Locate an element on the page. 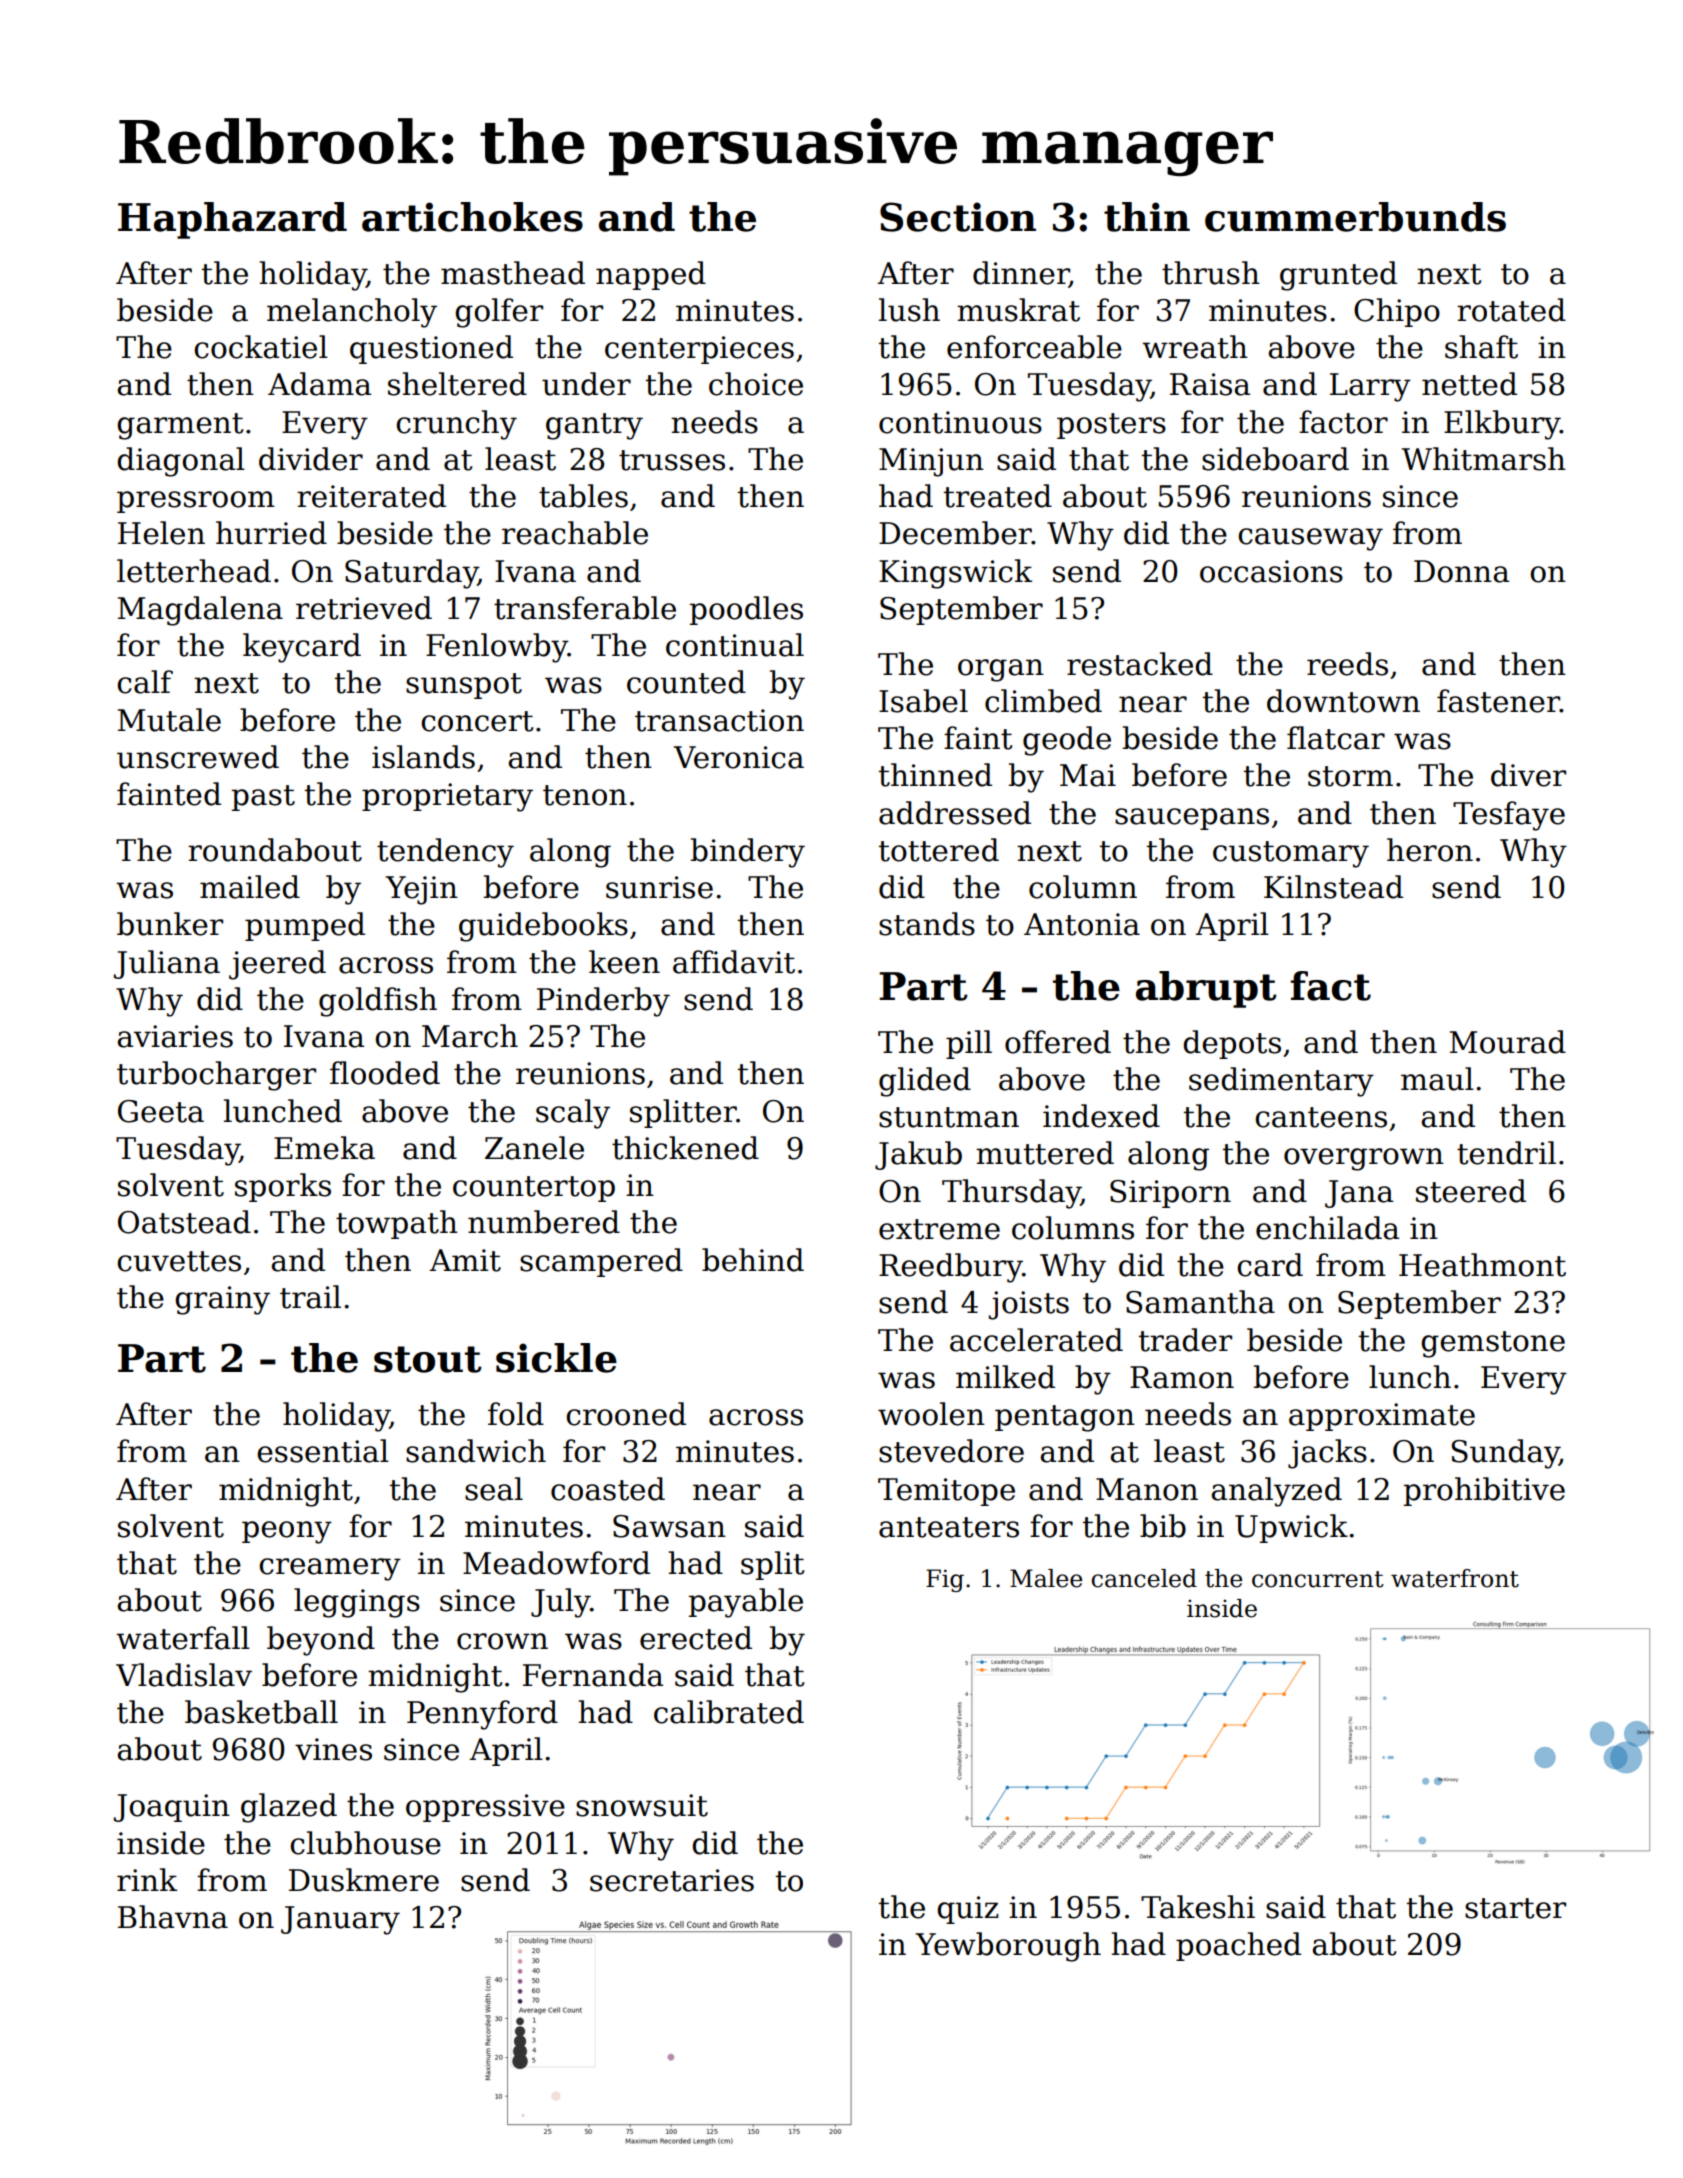 The width and height of the document is (1683, 2178). prohibitive is located at coordinates (1484, 1491).
